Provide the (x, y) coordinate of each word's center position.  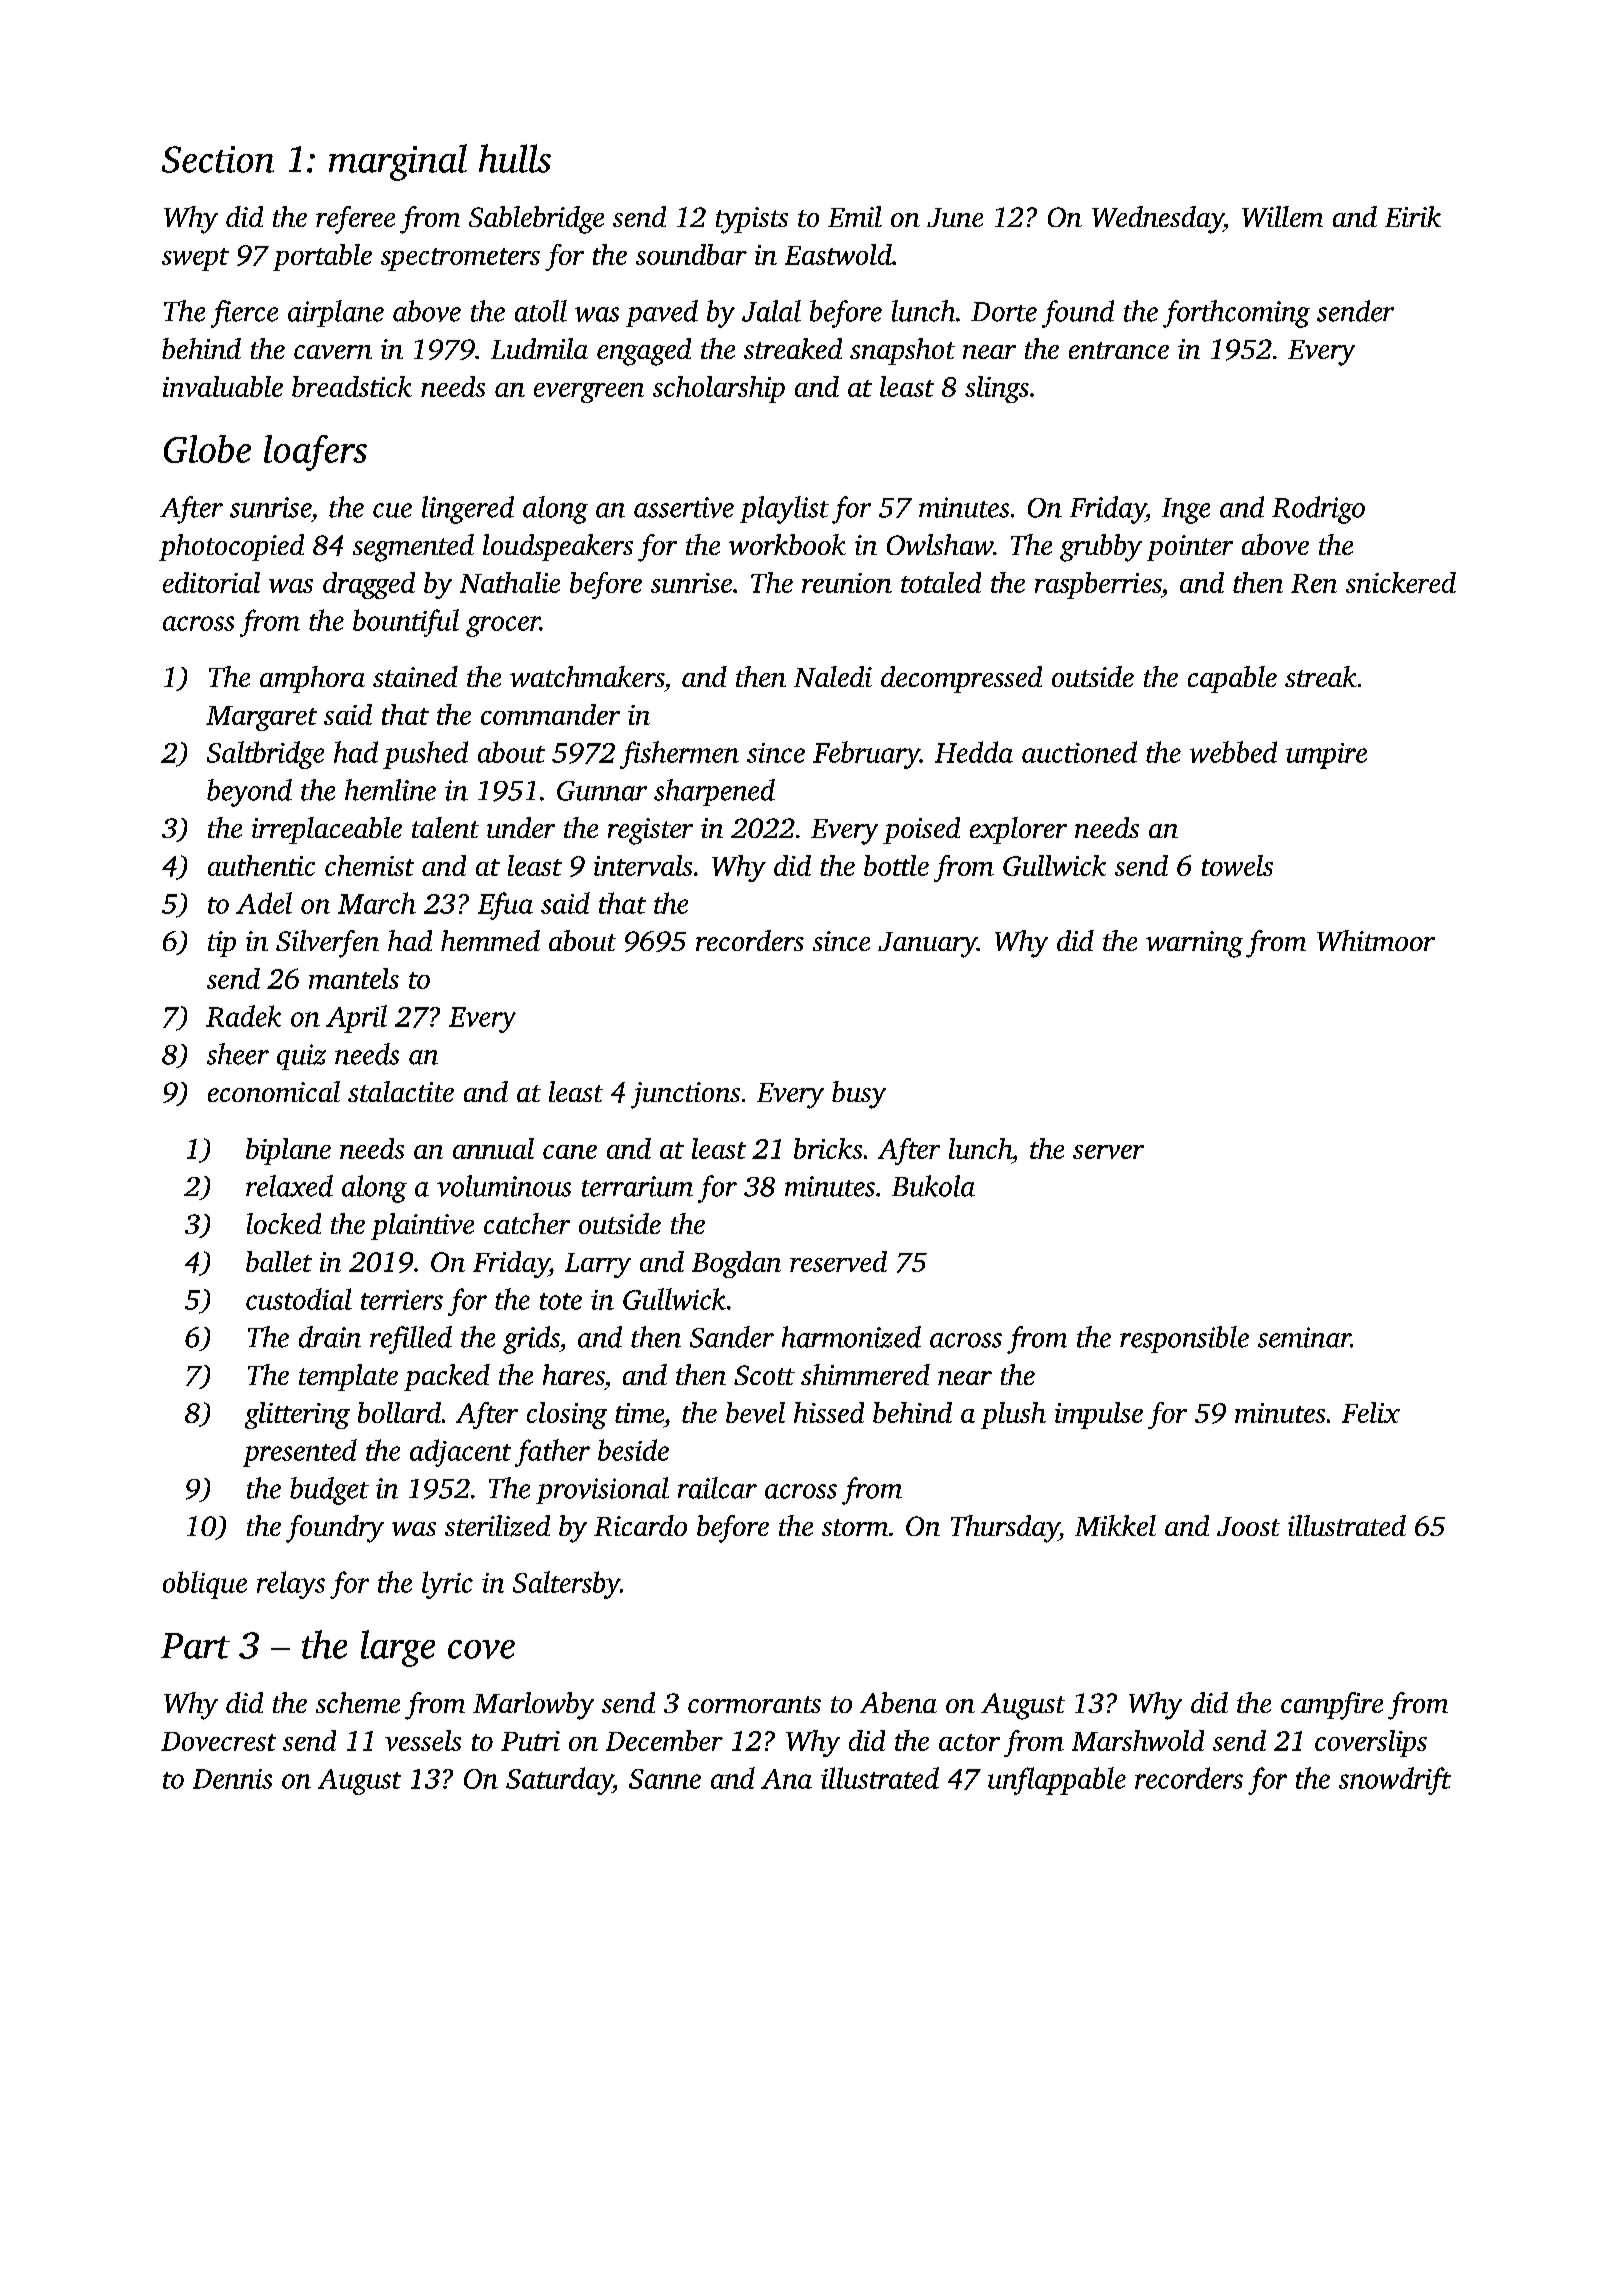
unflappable (1057, 1781)
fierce (244, 314)
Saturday (559, 1781)
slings (997, 389)
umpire (1326, 756)
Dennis (232, 1779)
